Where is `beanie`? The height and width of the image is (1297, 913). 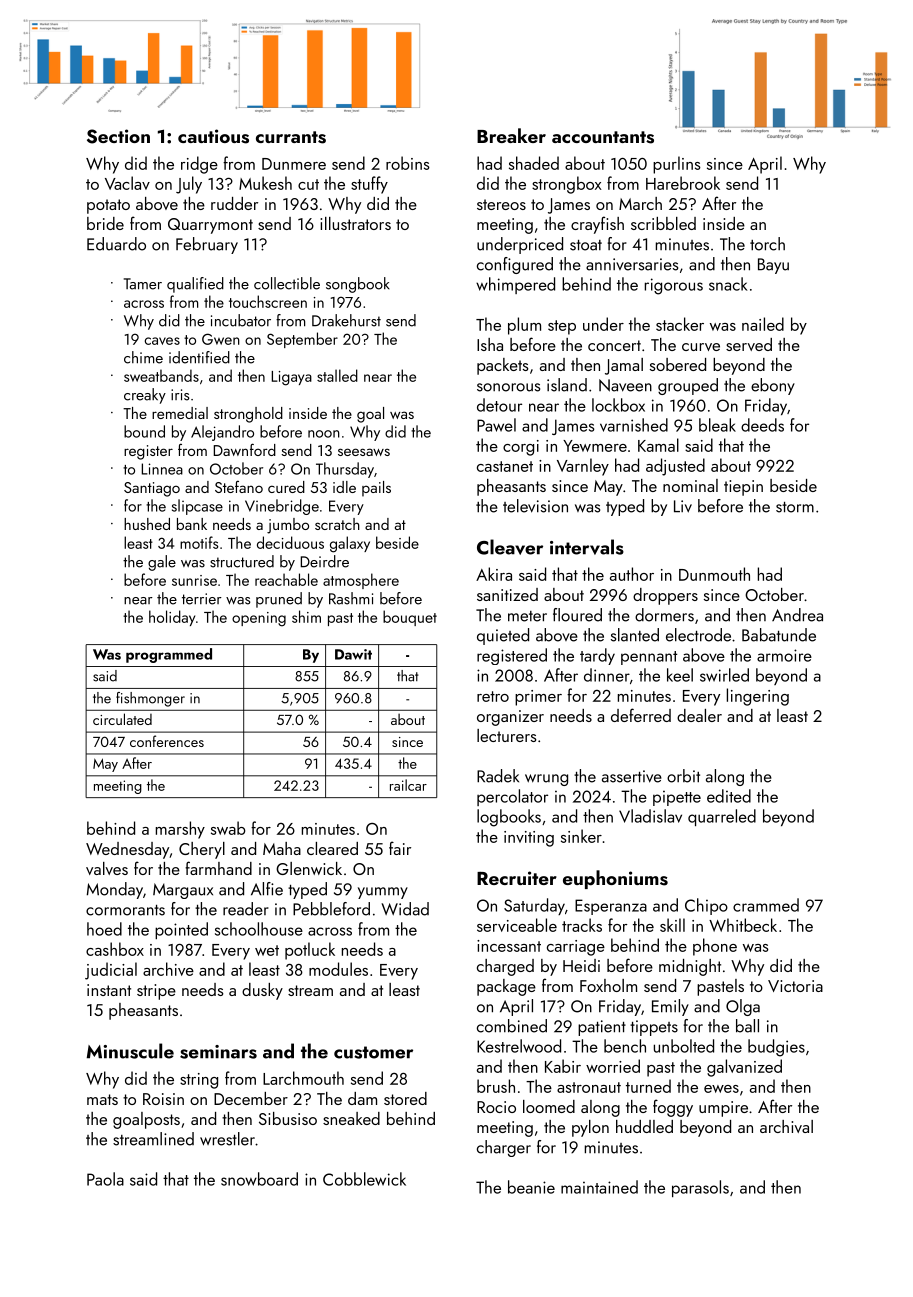 beanie is located at coordinates (531, 1187).
